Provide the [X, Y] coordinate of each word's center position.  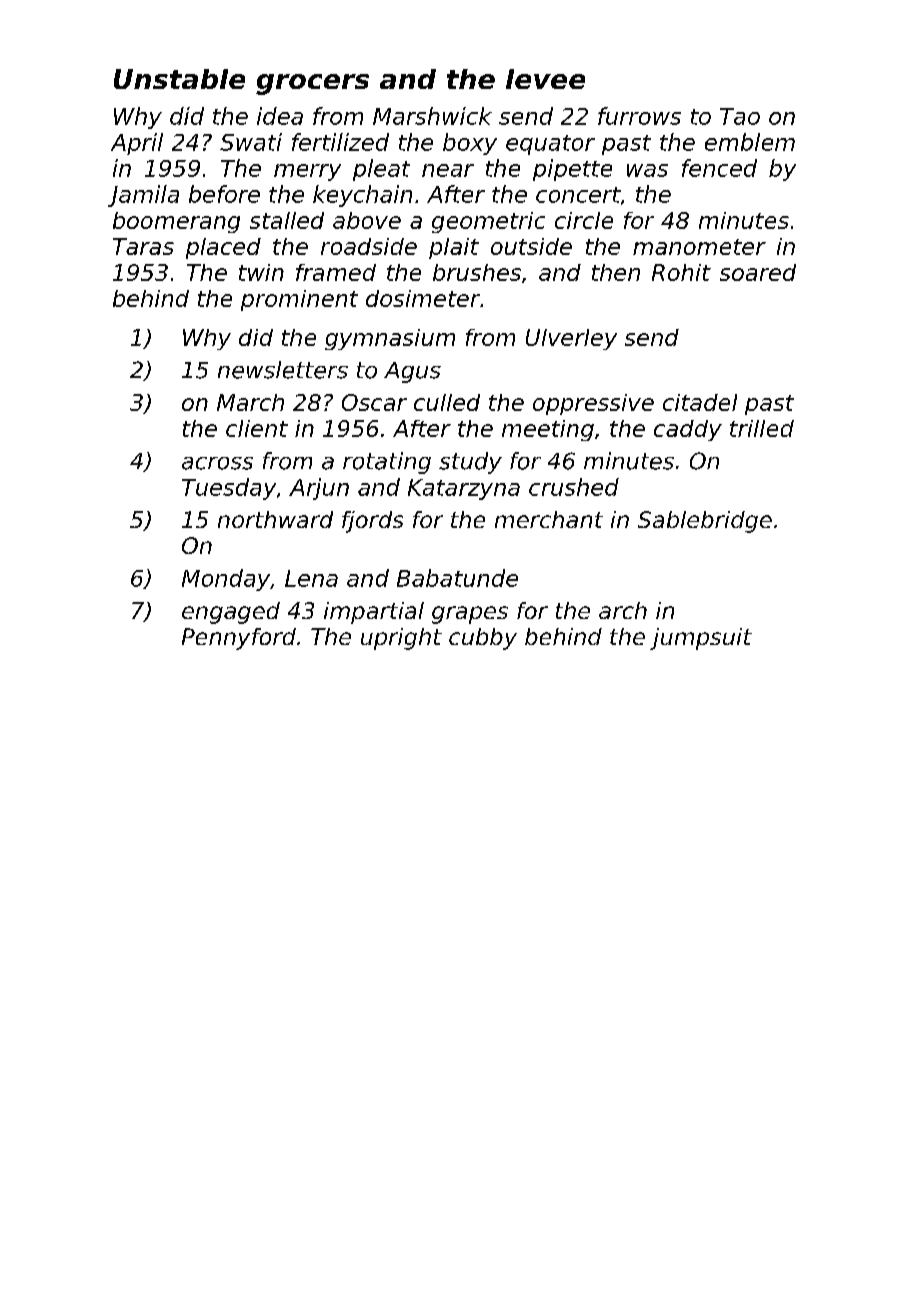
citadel [700, 402]
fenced [719, 168]
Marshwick [432, 116]
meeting [548, 430]
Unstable [179, 79]
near [448, 170]
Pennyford [239, 639]
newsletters [283, 370]
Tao [740, 116]
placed [223, 248]
